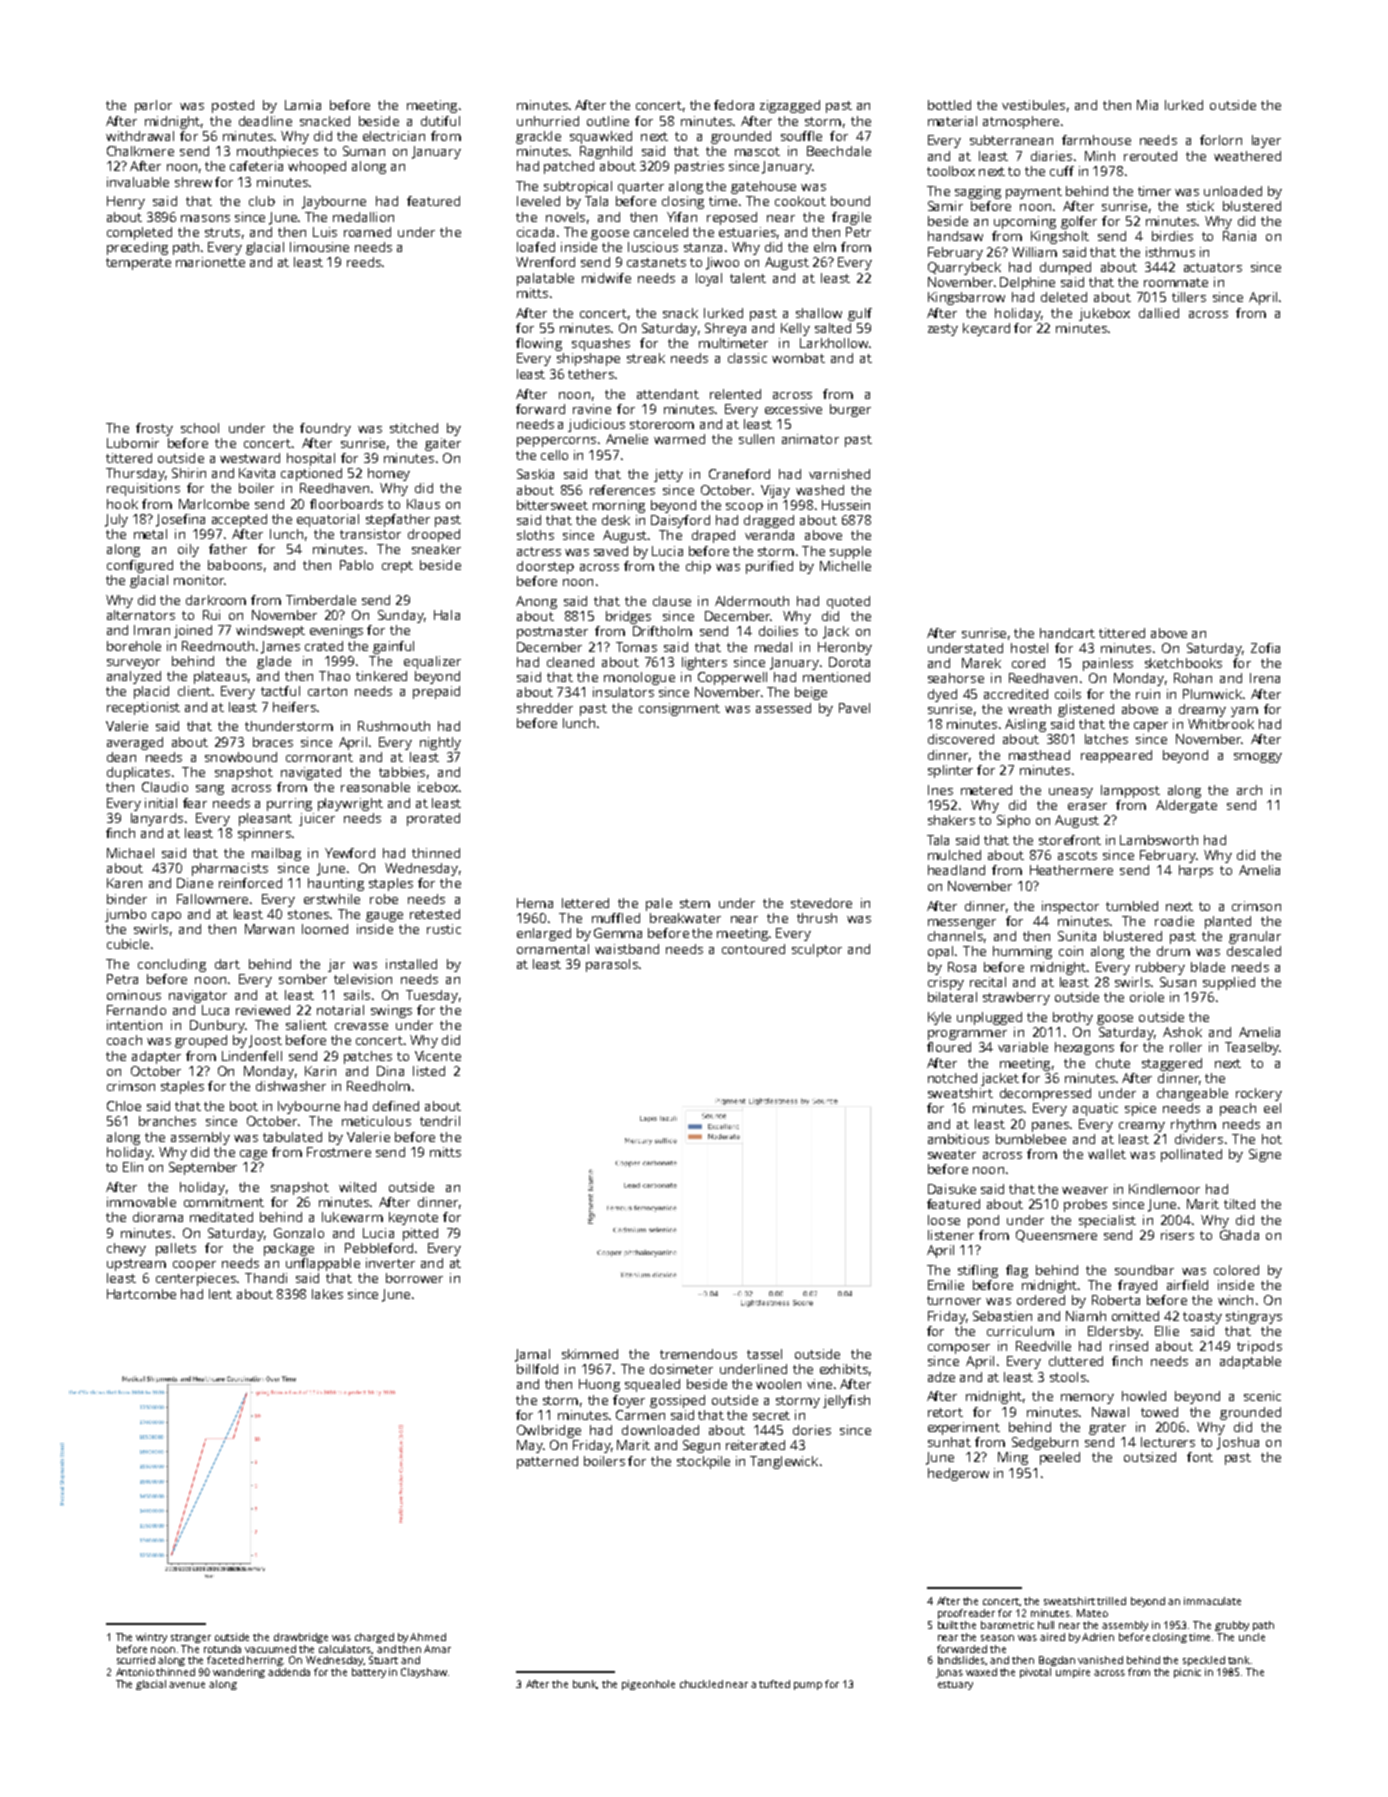 The image size is (1388, 1797). Describe the element at coordinates (732, 218) in the page. I see `reposed` at that location.
